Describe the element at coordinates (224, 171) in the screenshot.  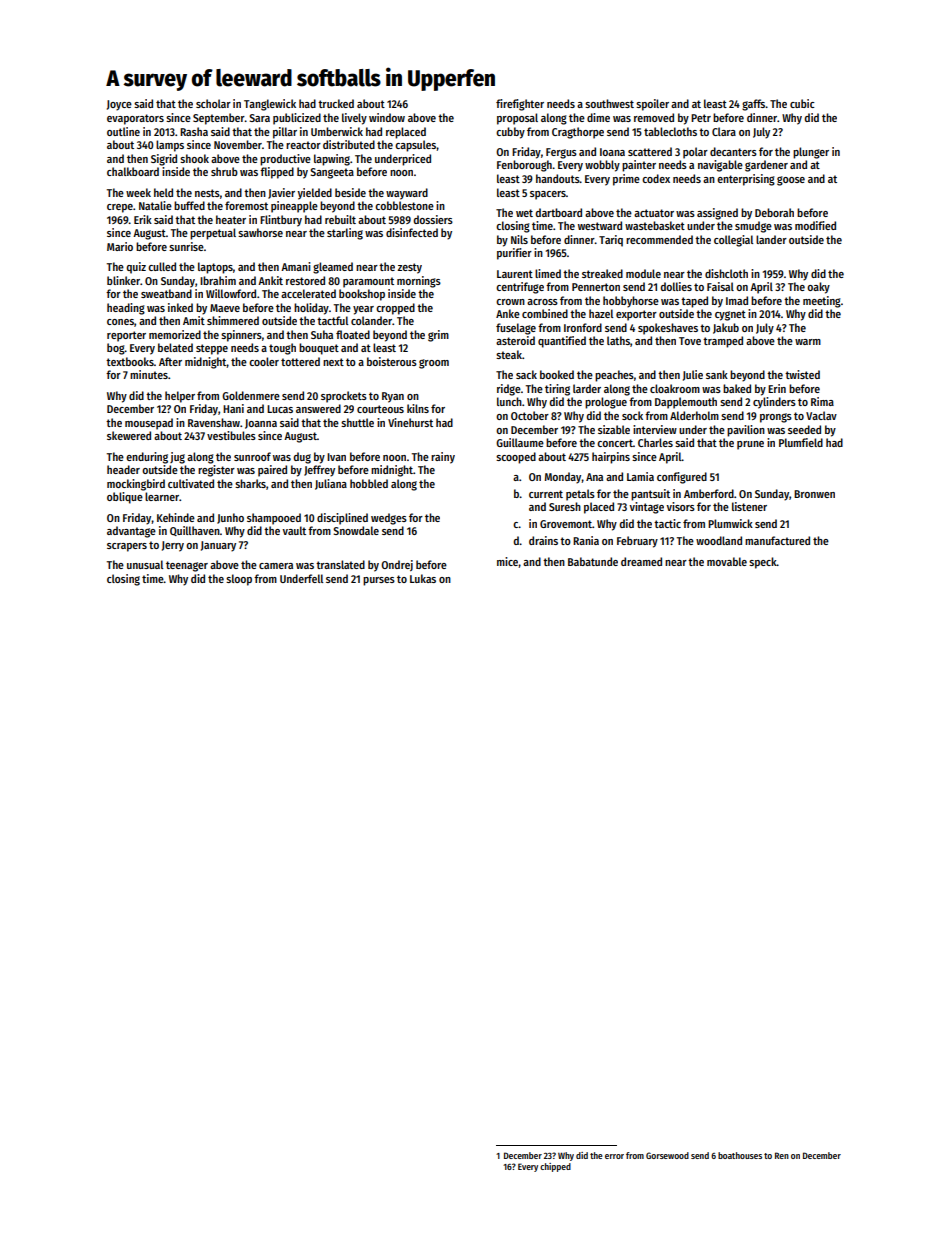
I see `shrub` at that location.
